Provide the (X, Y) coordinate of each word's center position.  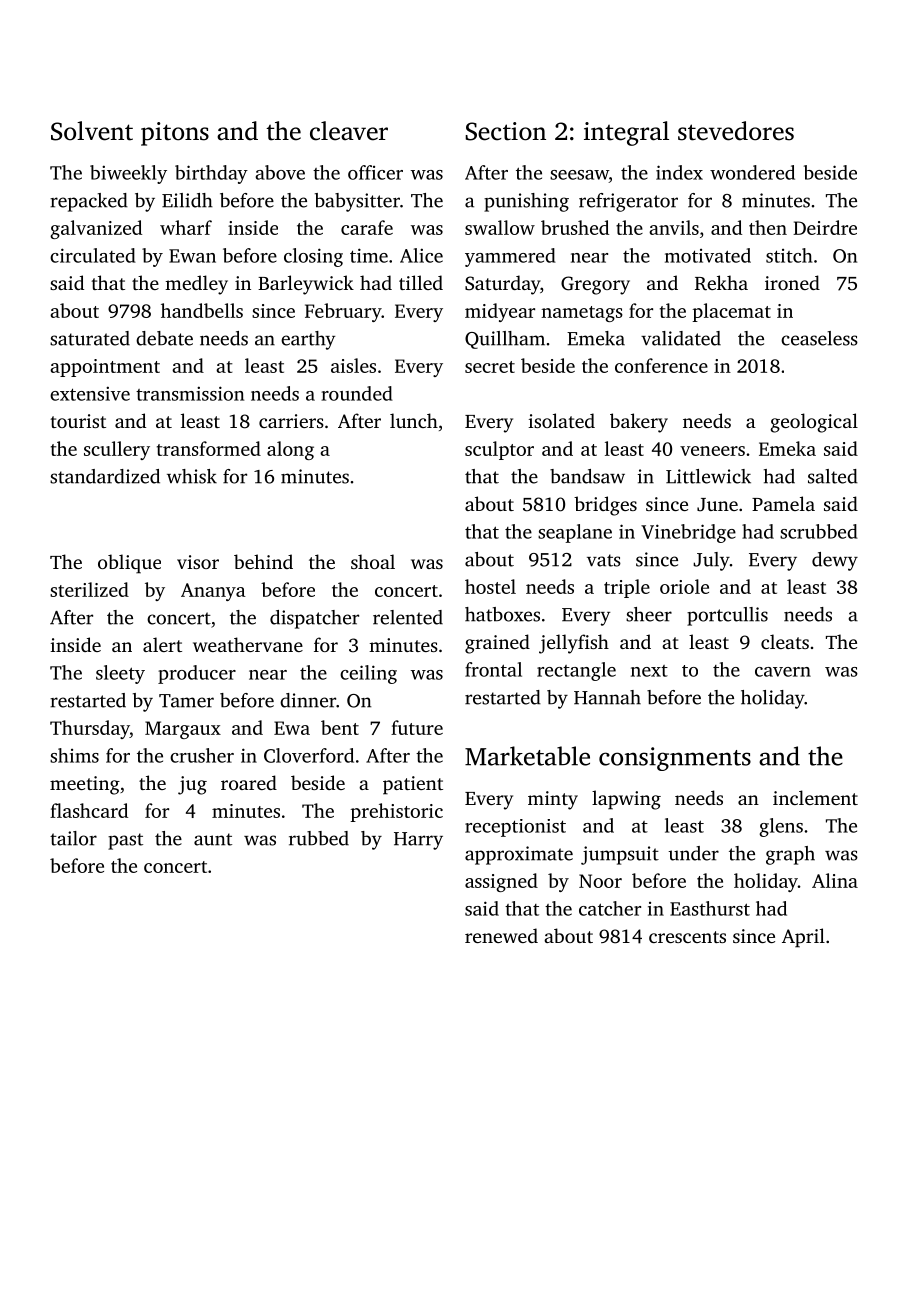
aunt (213, 839)
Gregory (595, 285)
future (417, 727)
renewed (501, 935)
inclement (815, 797)
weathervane (248, 644)
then (768, 227)
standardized (105, 476)
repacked (89, 202)
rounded (357, 393)
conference (661, 365)
